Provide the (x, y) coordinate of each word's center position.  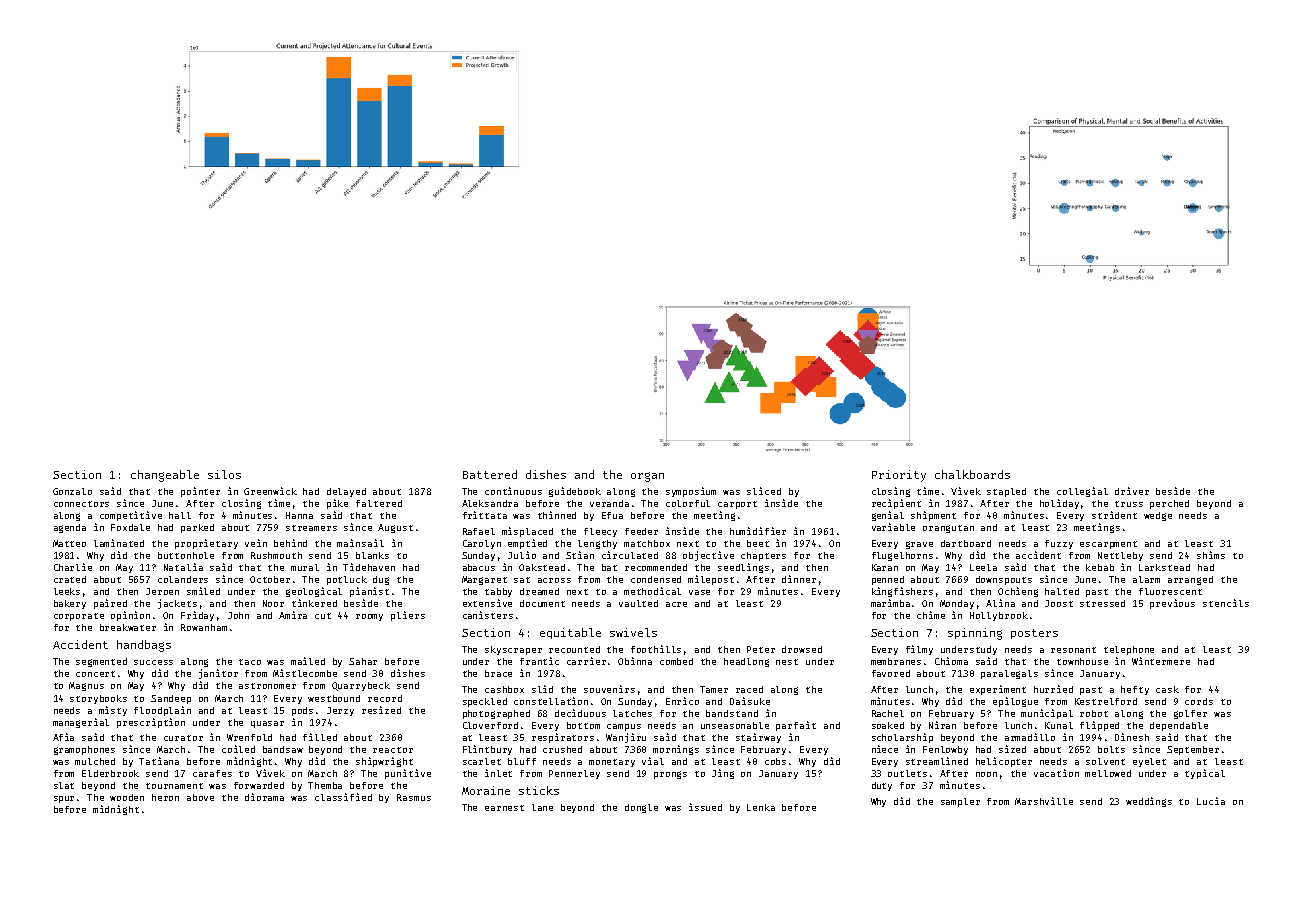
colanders (183, 579)
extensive (487, 603)
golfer (1190, 714)
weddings (1149, 802)
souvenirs (609, 689)
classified (343, 797)
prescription (151, 723)
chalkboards (972, 474)
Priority (899, 476)
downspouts (1004, 580)
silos (224, 474)
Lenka (761, 807)
